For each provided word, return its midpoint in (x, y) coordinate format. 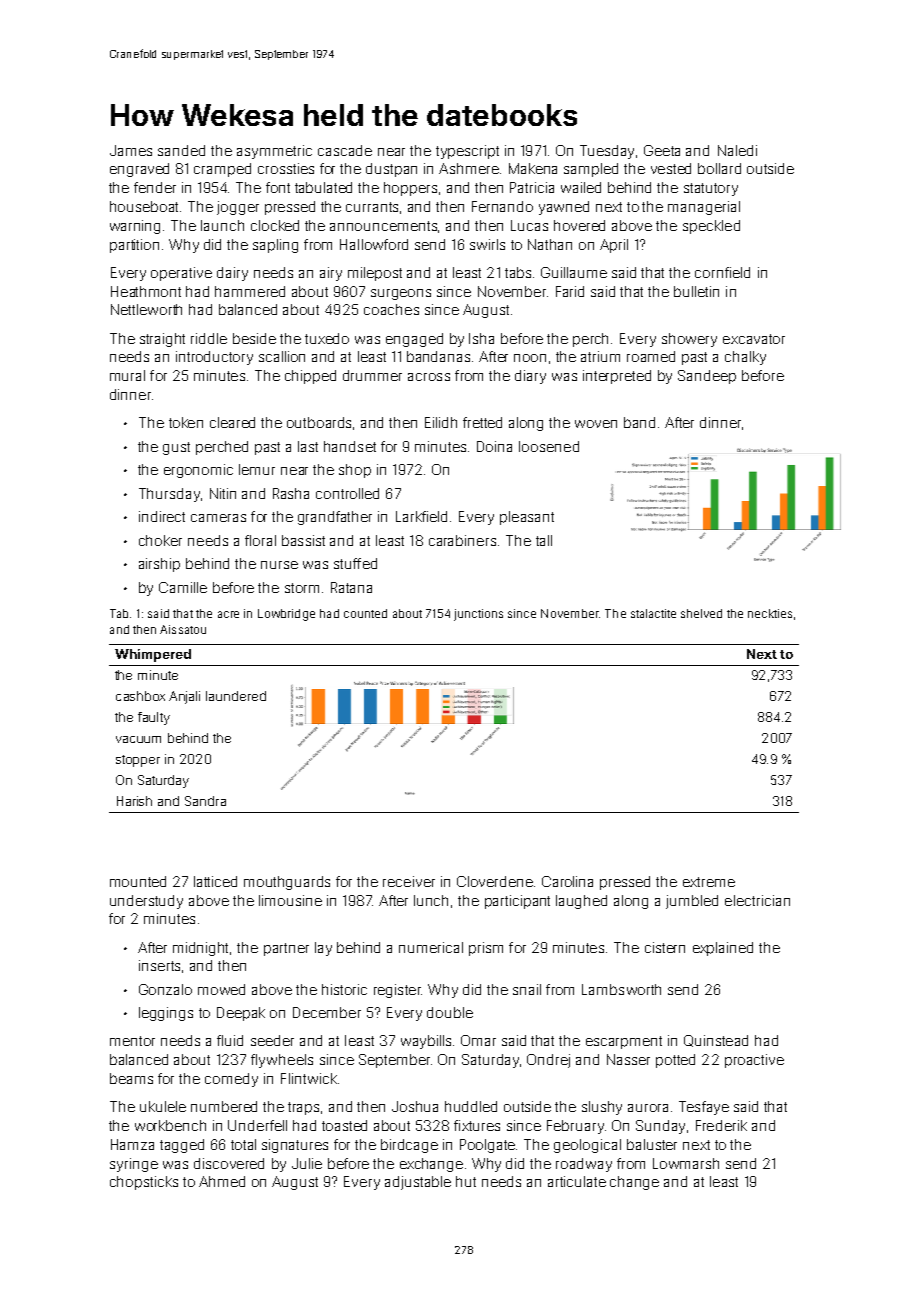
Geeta (662, 150)
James (131, 150)
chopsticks (144, 1183)
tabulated (323, 187)
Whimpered (153, 655)
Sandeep (707, 377)
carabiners (462, 540)
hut (466, 1181)
